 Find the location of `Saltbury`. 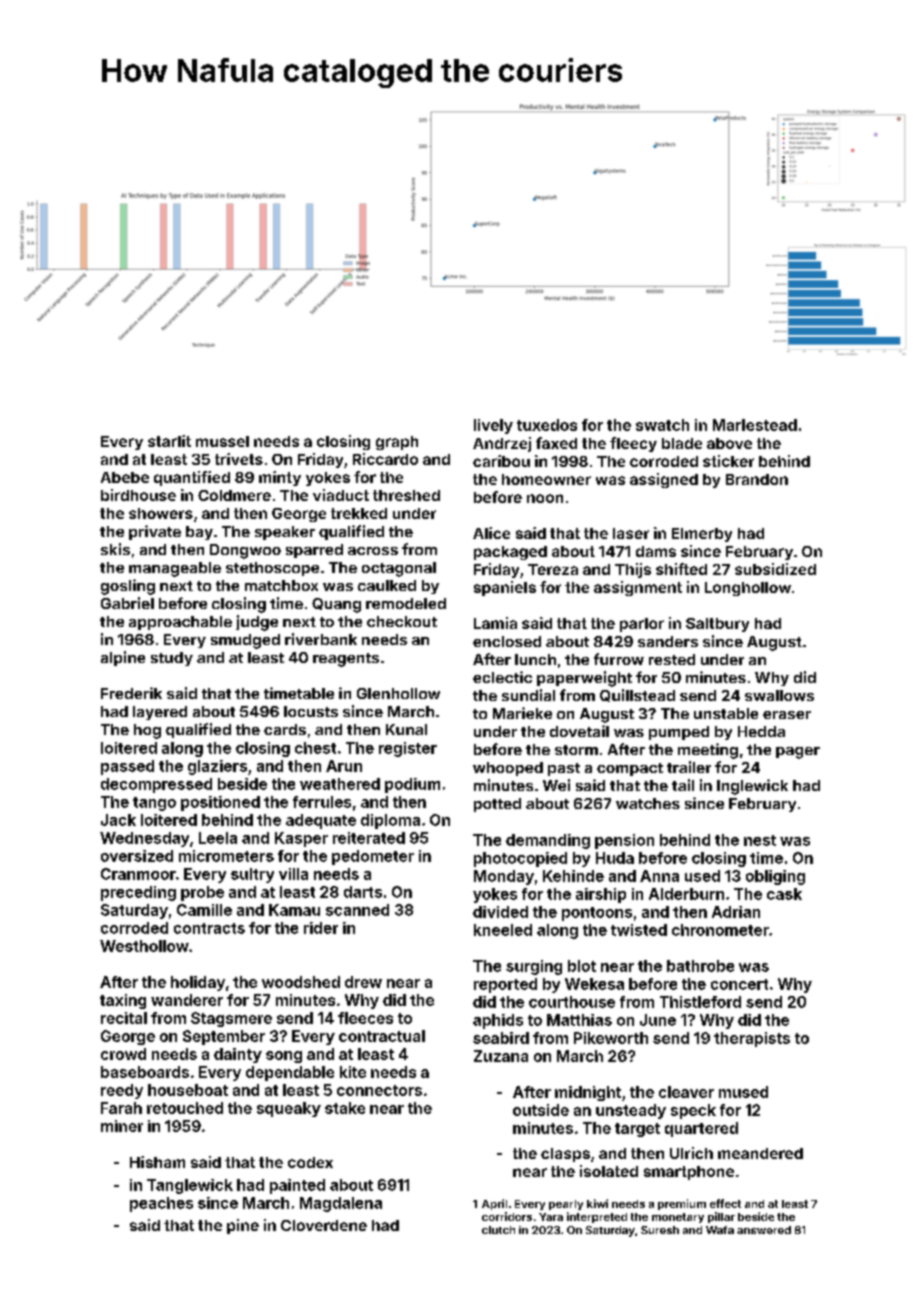

Saltbury is located at coordinates (717, 625).
